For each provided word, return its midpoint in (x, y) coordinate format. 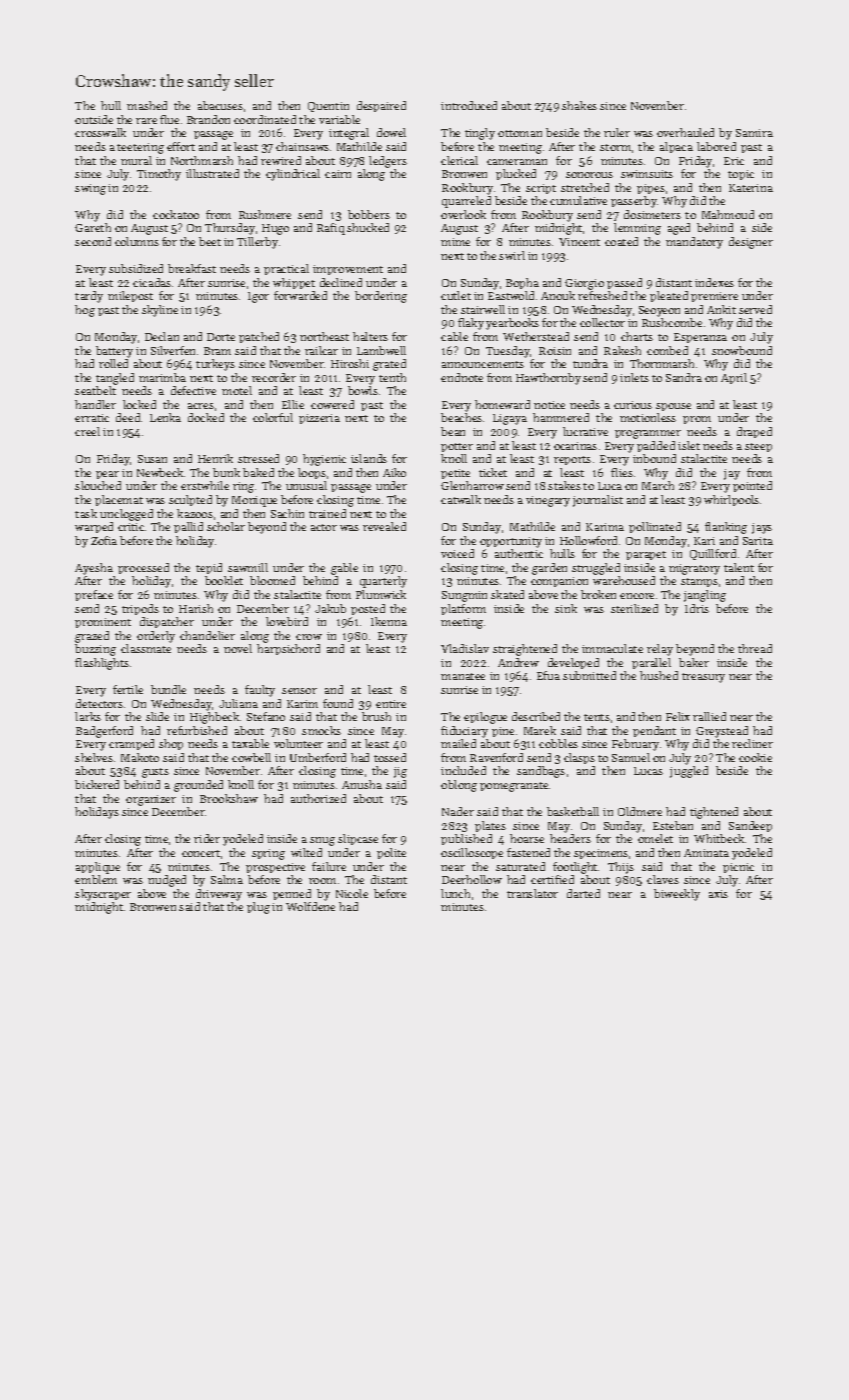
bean (453, 431)
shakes (579, 105)
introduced (469, 105)
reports (572, 460)
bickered (97, 784)
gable (344, 569)
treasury (703, 678)
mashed (147, 105)
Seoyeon (659, 311)
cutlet (456, 295)
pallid (188, 527)
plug (258, 908)
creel (87, 431)
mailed (458, 743)
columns (137, 241)
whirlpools (731, 500)
